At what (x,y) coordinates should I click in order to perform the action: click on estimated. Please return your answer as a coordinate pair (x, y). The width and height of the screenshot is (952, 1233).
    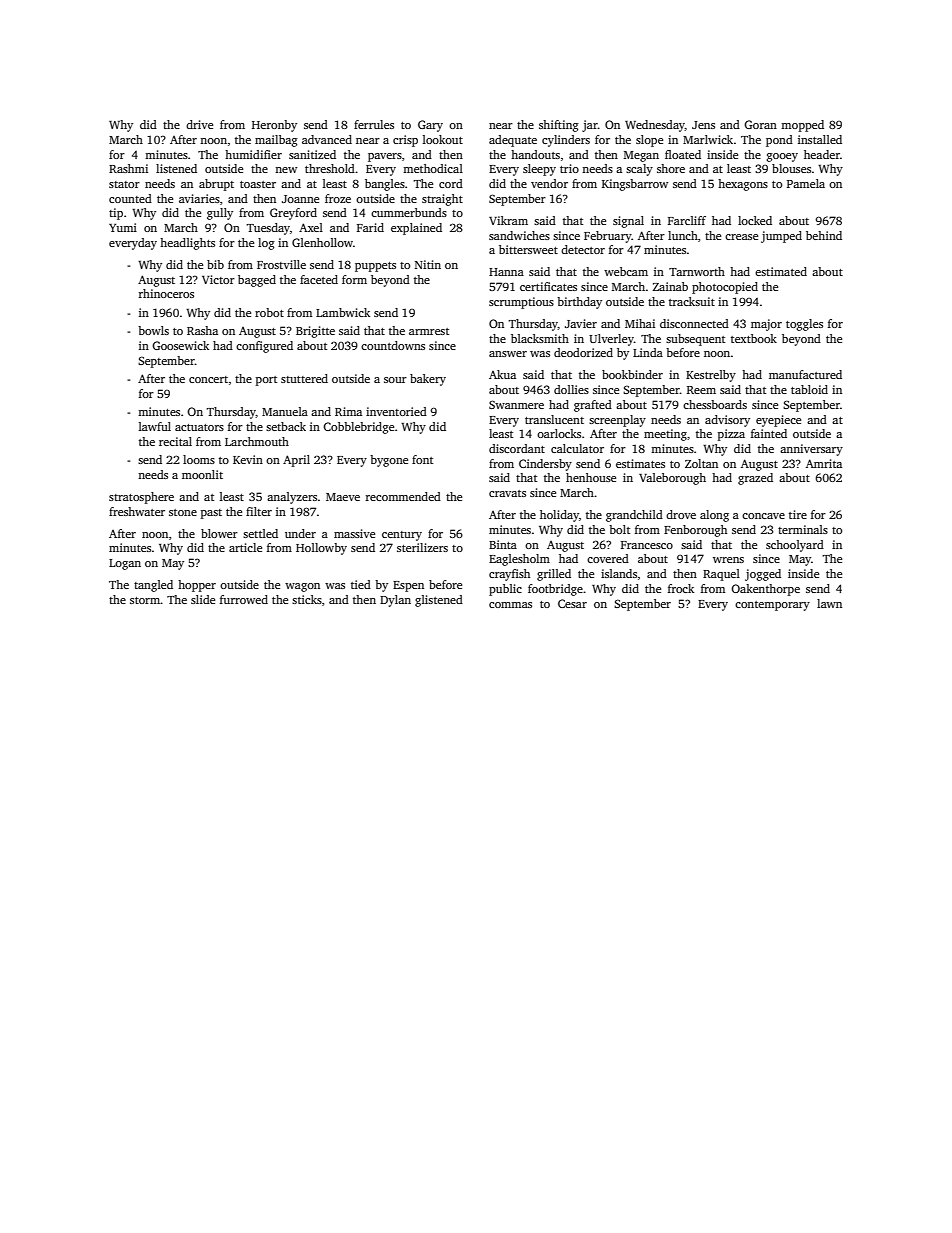
    Looking at the image, I should click on (781, 271).
